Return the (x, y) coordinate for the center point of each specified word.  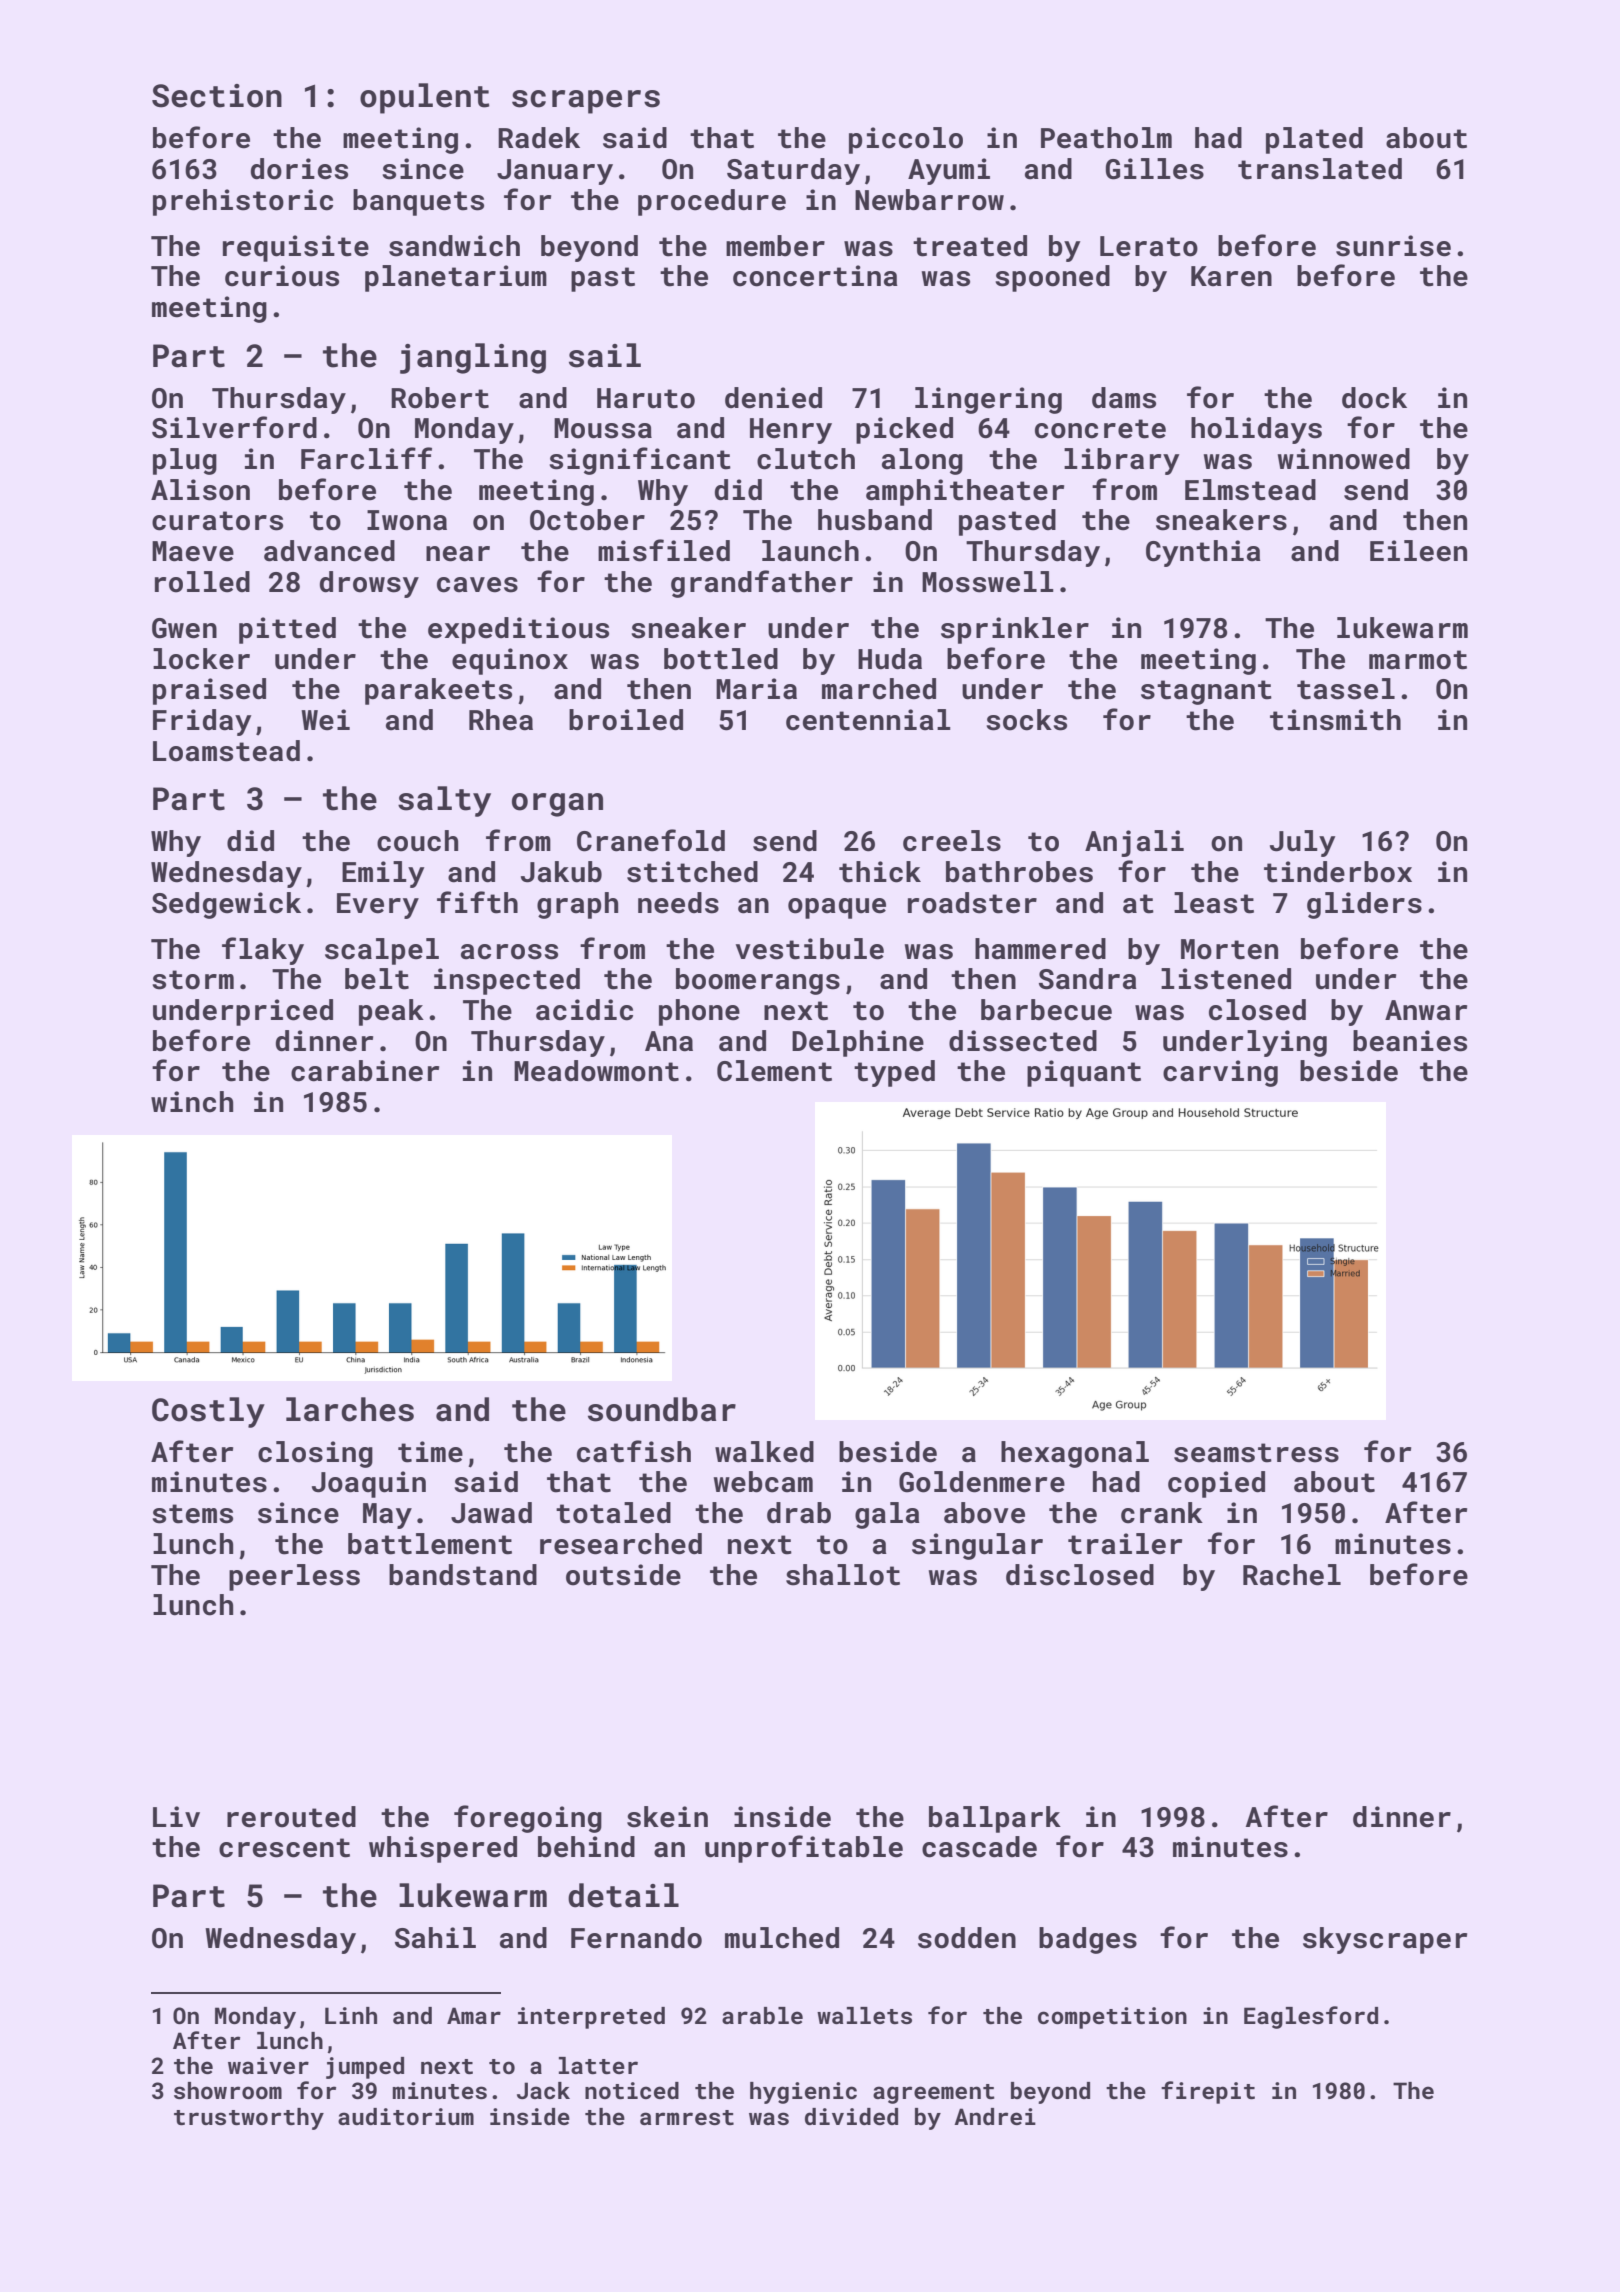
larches (350, 1409)
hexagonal (1075, 1454)
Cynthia (1203, 553)
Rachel (1292, 1575)
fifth (477, 902)
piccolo (906, 140)
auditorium (406, 2116)
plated (1314, 140)
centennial (868, 720)
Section (217, 96)
